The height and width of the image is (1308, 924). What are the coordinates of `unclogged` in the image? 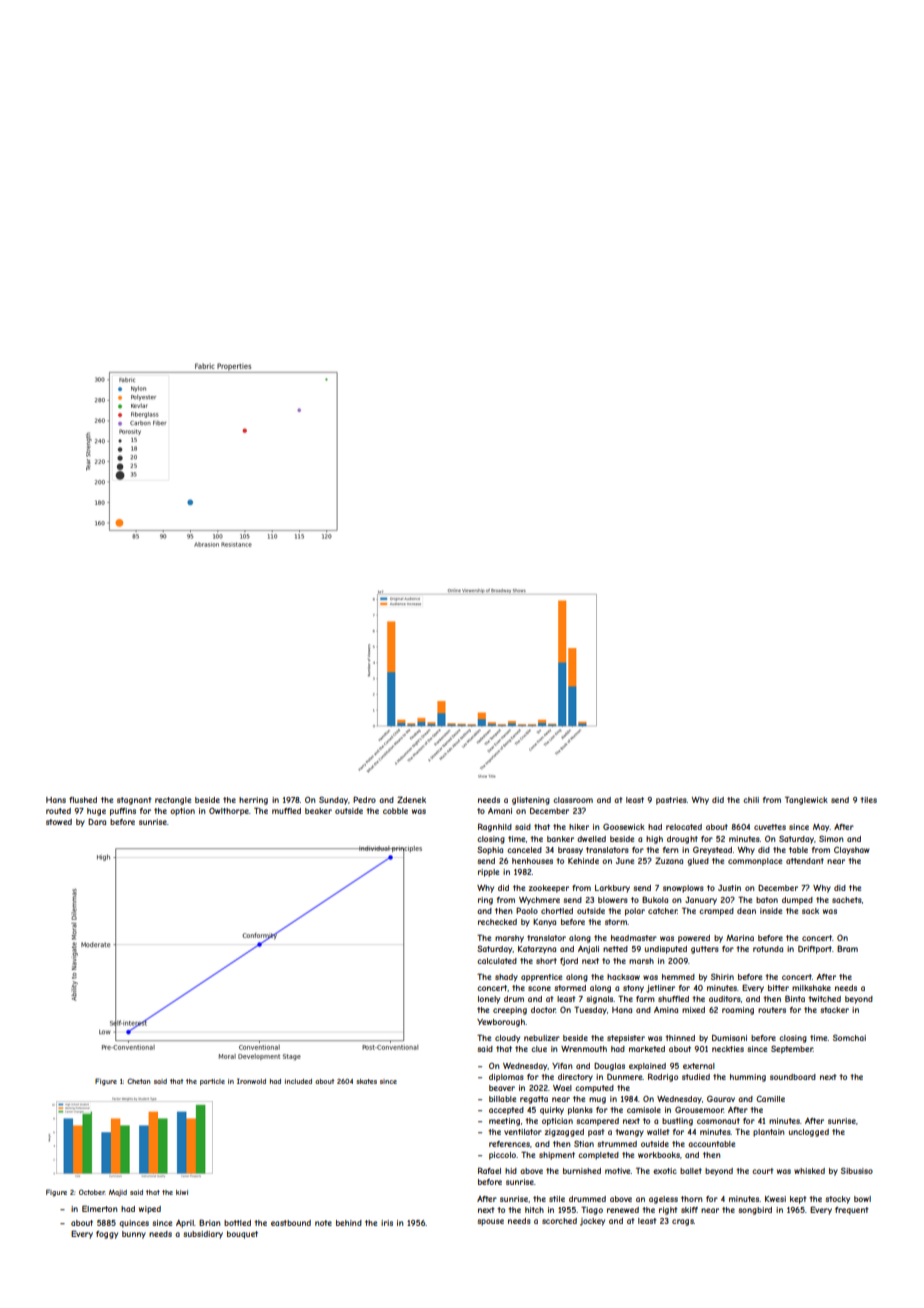 It's located at (809, 1133).
